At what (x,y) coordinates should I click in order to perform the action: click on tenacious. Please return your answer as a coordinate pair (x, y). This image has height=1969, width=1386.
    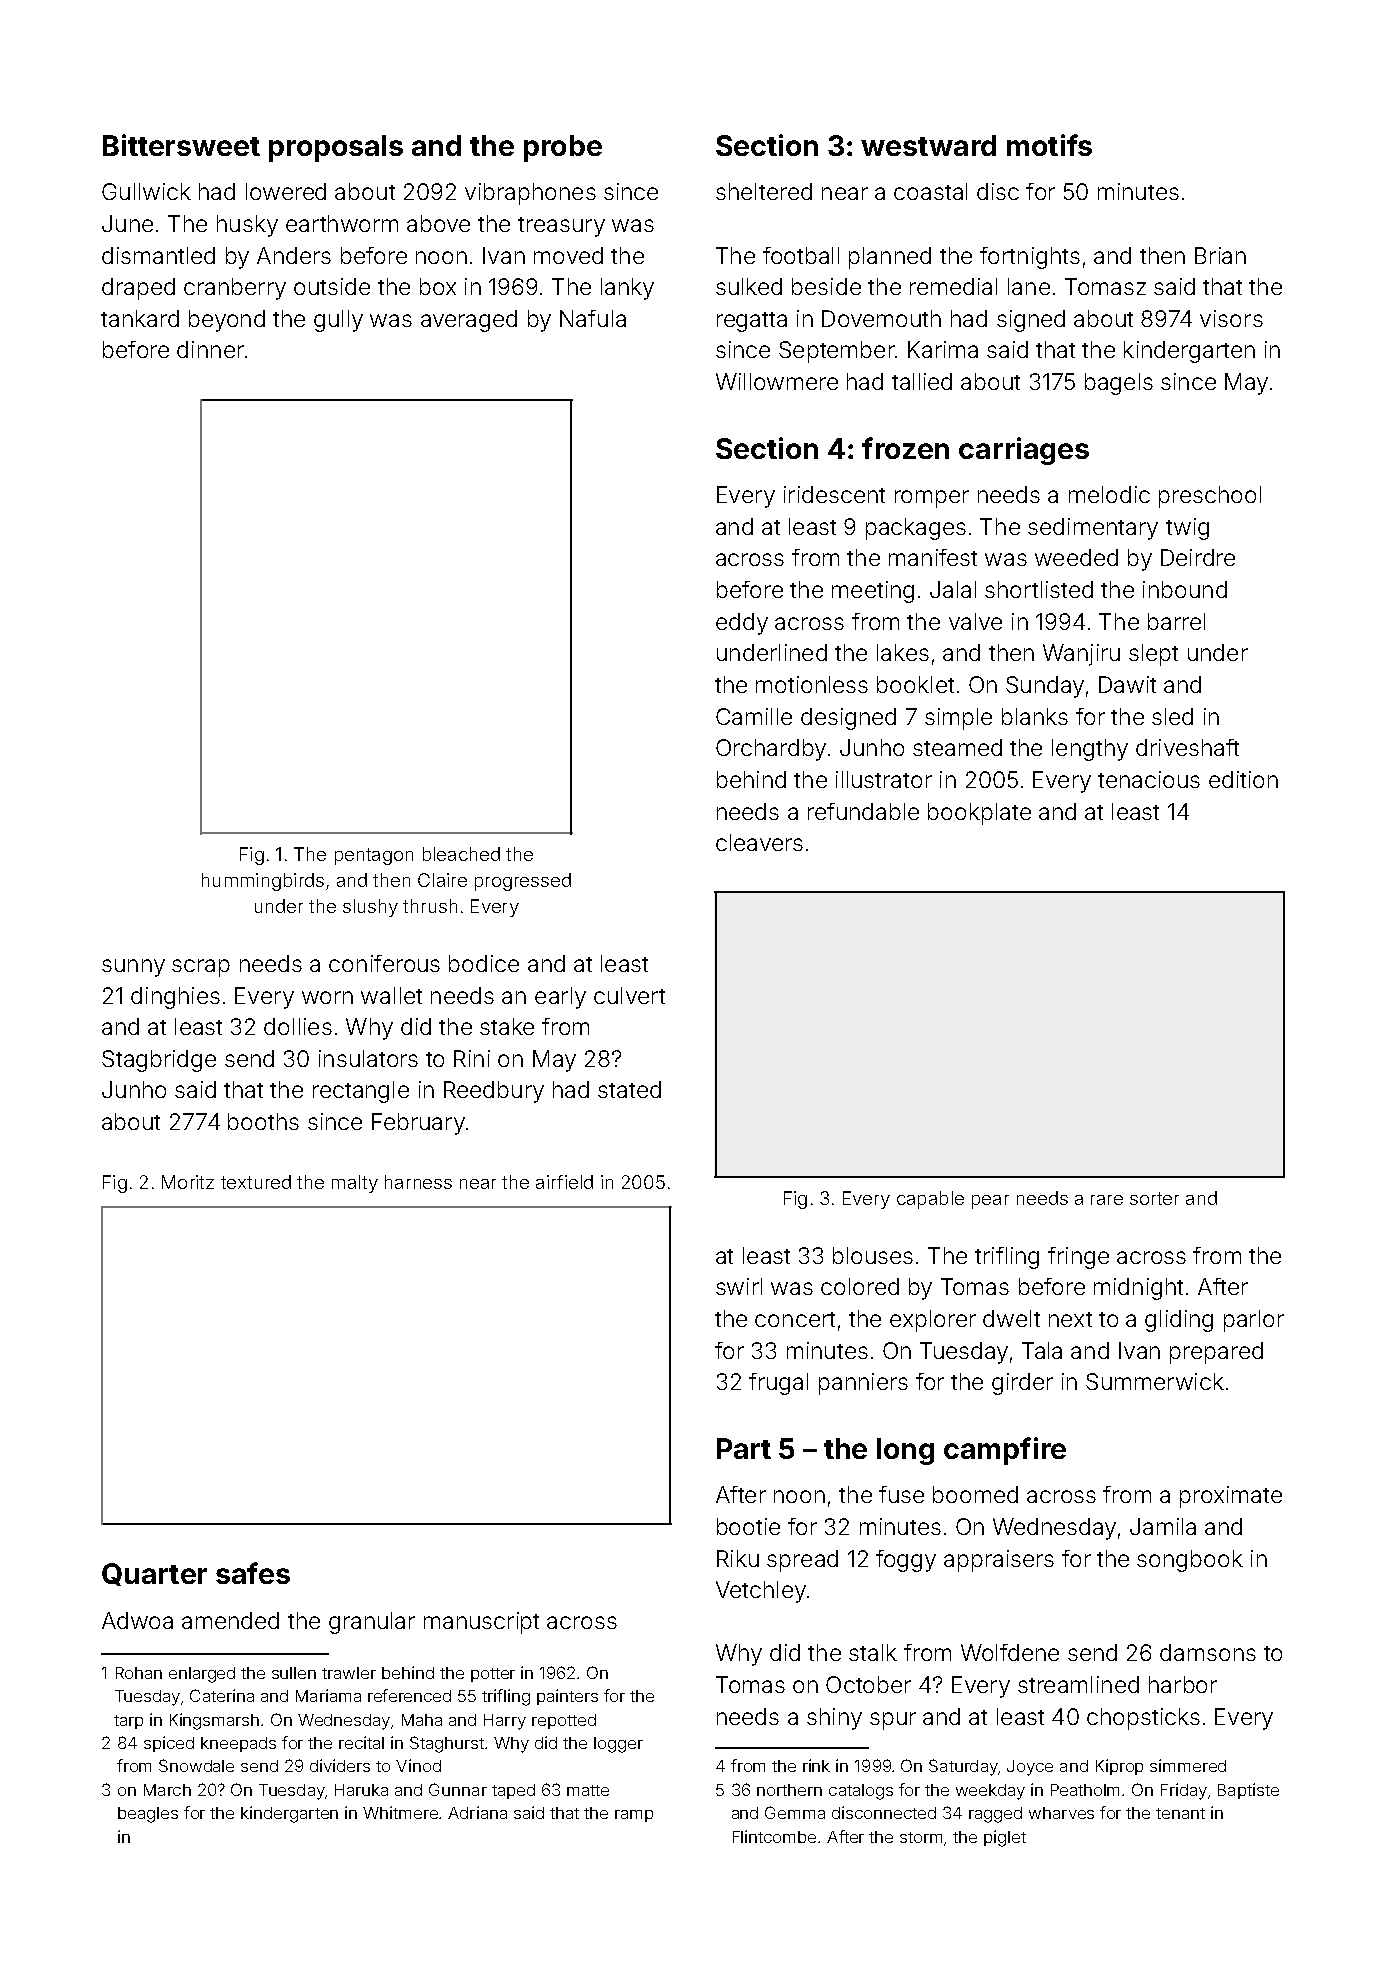
    Looking at the image, I should click on (1149, 779).
